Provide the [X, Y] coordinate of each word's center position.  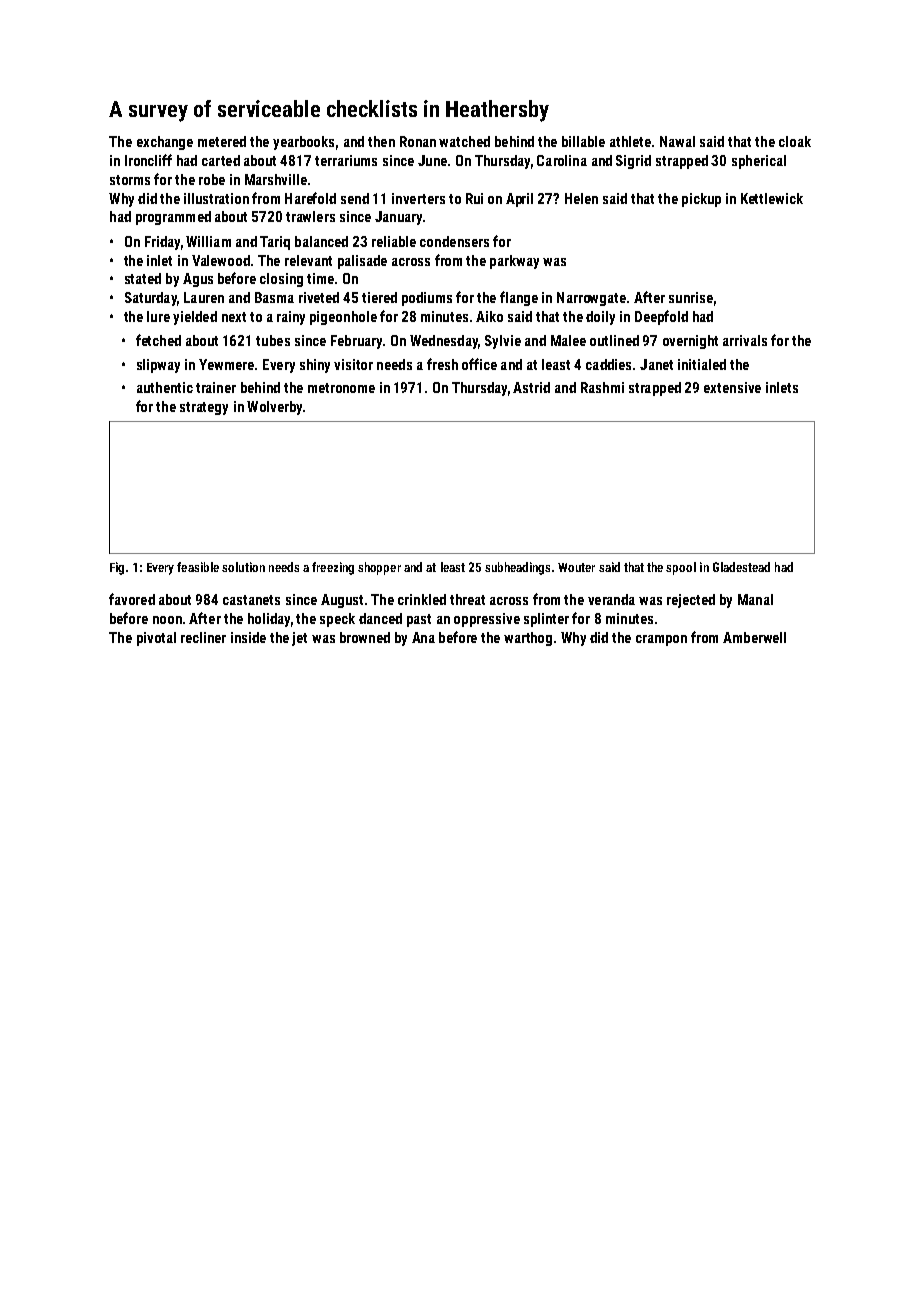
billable [583, 141]
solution [243, 567]
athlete [630, 141]
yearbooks [303, 143]
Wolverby [274, 408]
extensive [732, 387]
